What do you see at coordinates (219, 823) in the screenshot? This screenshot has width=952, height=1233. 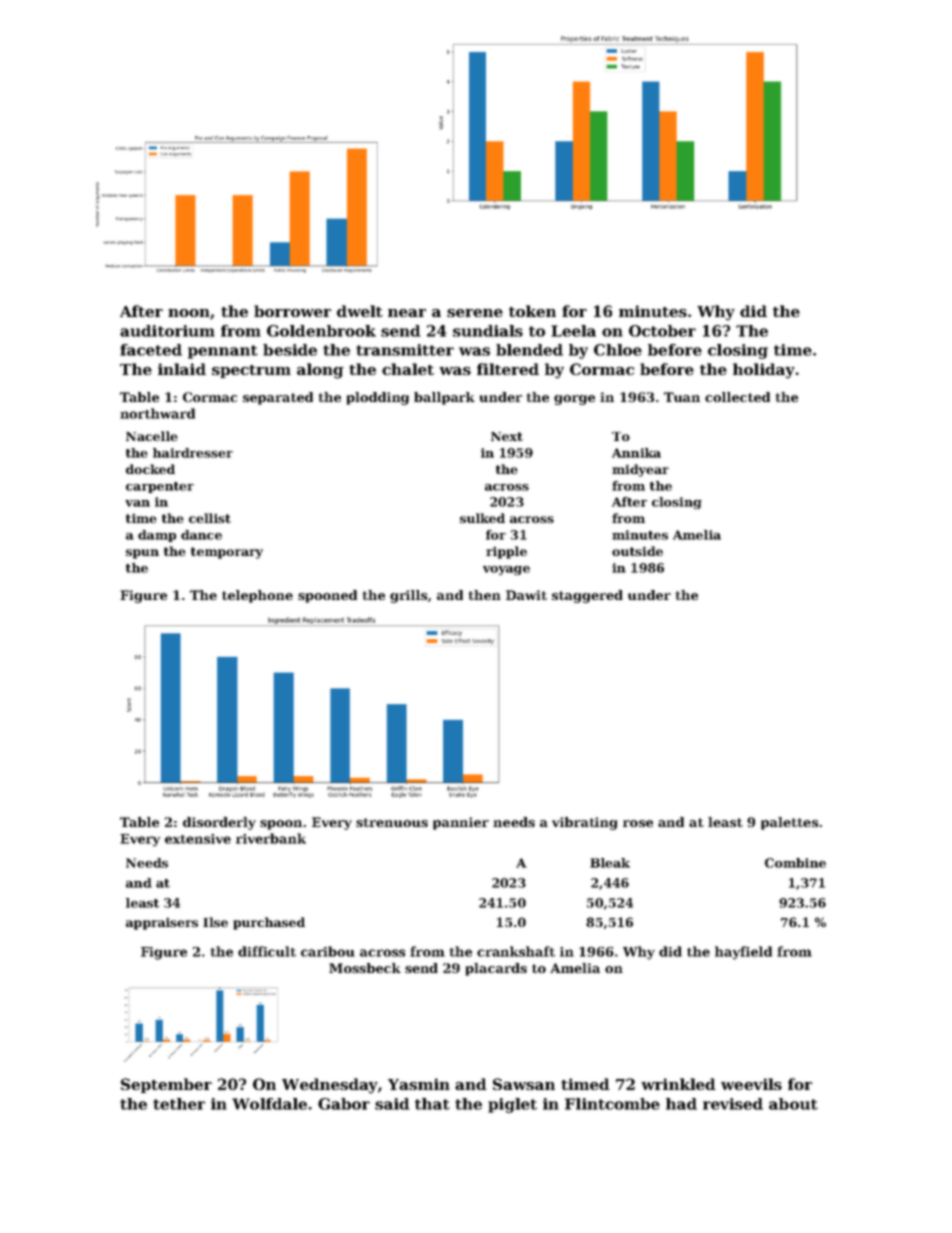 I see `disorderly` at bounding box center [219, 823].
